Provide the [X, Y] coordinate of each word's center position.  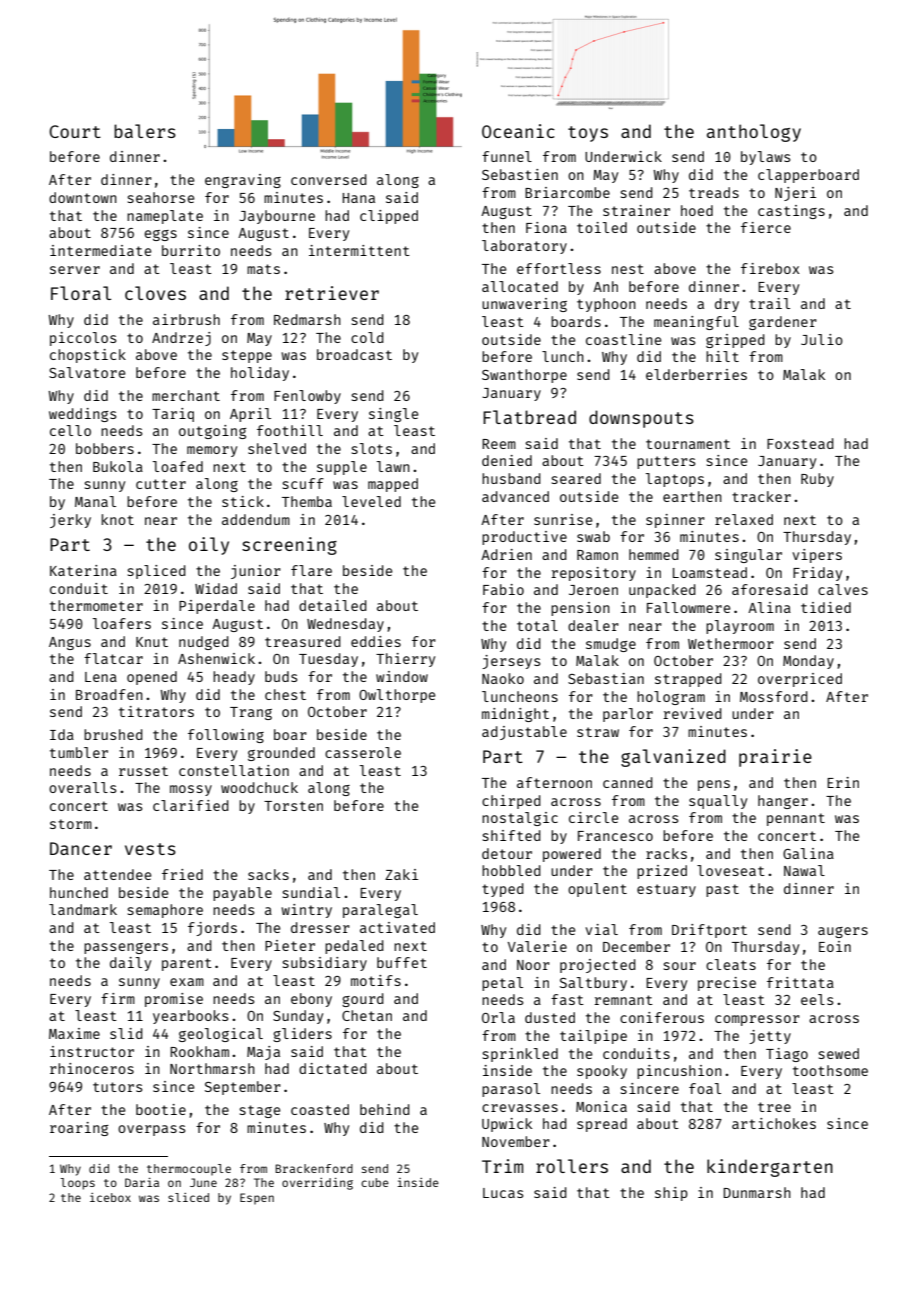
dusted [550, 1017]
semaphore [165, 911]
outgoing [212, 432]
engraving [243, 181]
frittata [800, 982]
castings [791, 212]
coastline [623, 339]
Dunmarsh [757, 1192]
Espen [257, 1199]
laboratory [524, 247]
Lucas [503, 1193]
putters [666, 462]
